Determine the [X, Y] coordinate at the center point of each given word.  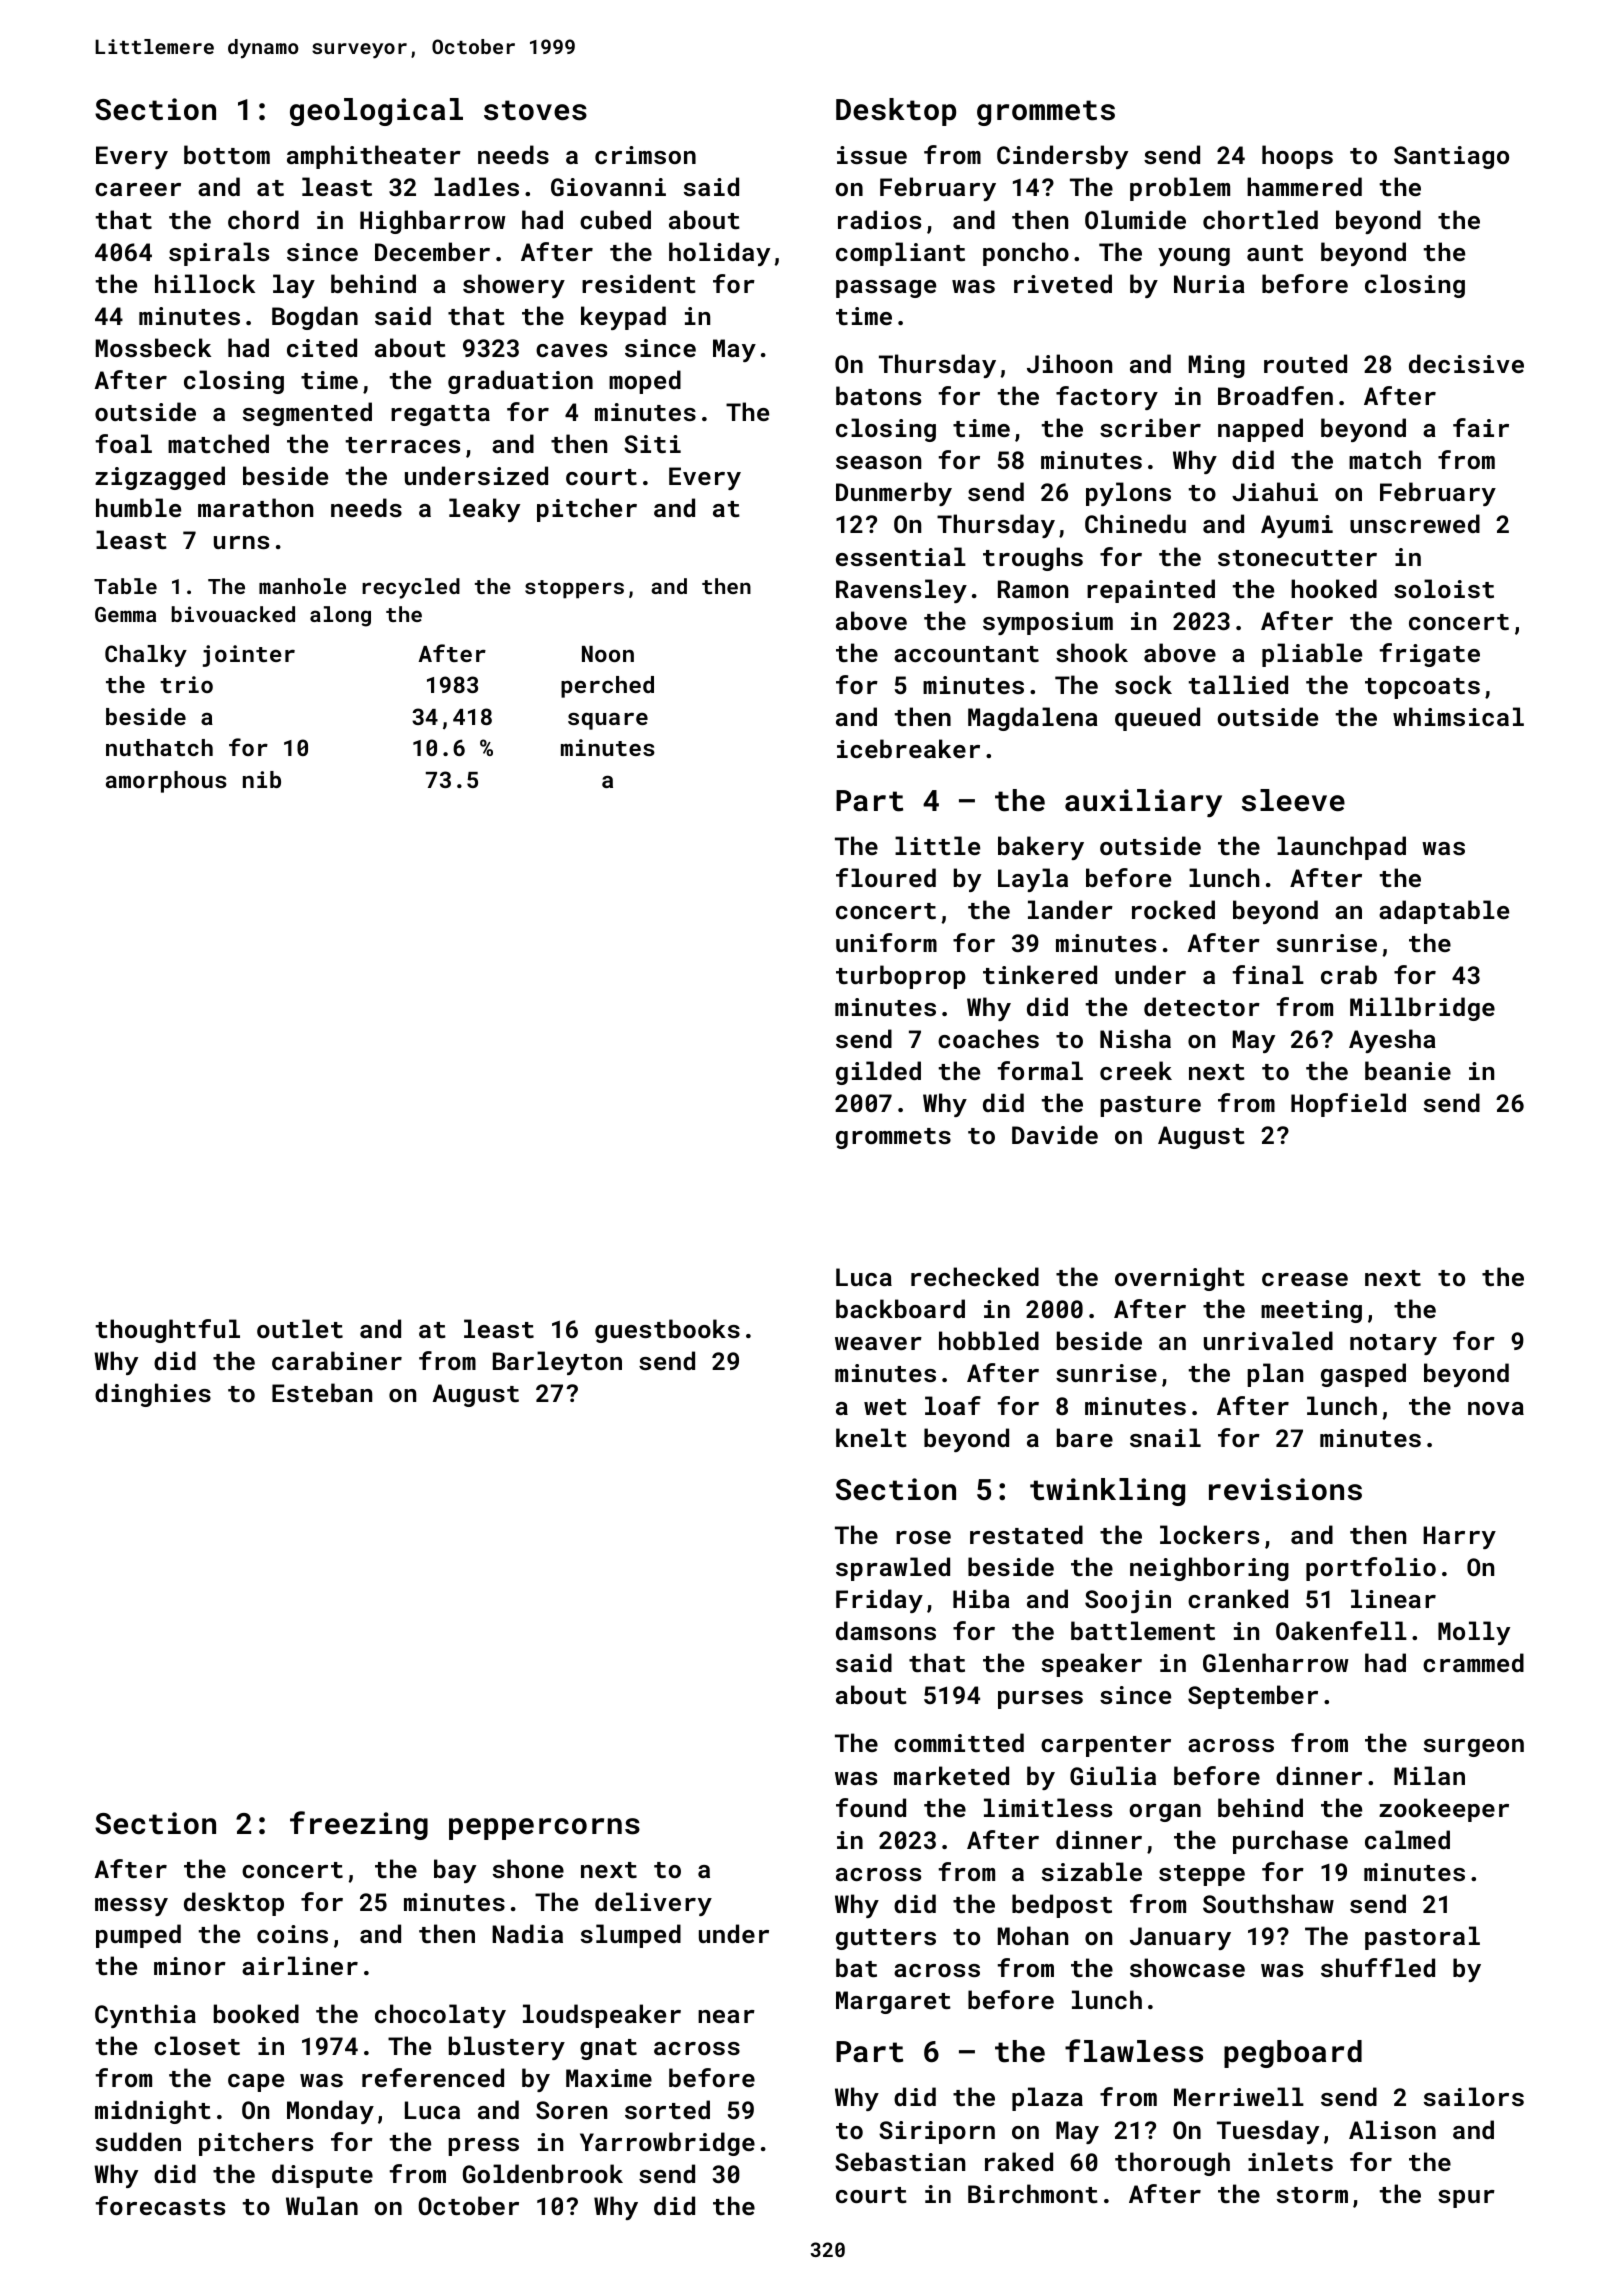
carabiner [337, 1360]
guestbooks [667, 1331]
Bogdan [315, 318]
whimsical [1458, 716]
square [608, 721]
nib [262, 779]
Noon [608, 654]
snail [1165, 1437]
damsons [886, 1630]
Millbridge [1422, 1009]
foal [124, 443]
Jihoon [1069, 363]
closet [197, 2045]
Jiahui [1275, 491]
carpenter [1106, 1746]
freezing [359, 1825]
